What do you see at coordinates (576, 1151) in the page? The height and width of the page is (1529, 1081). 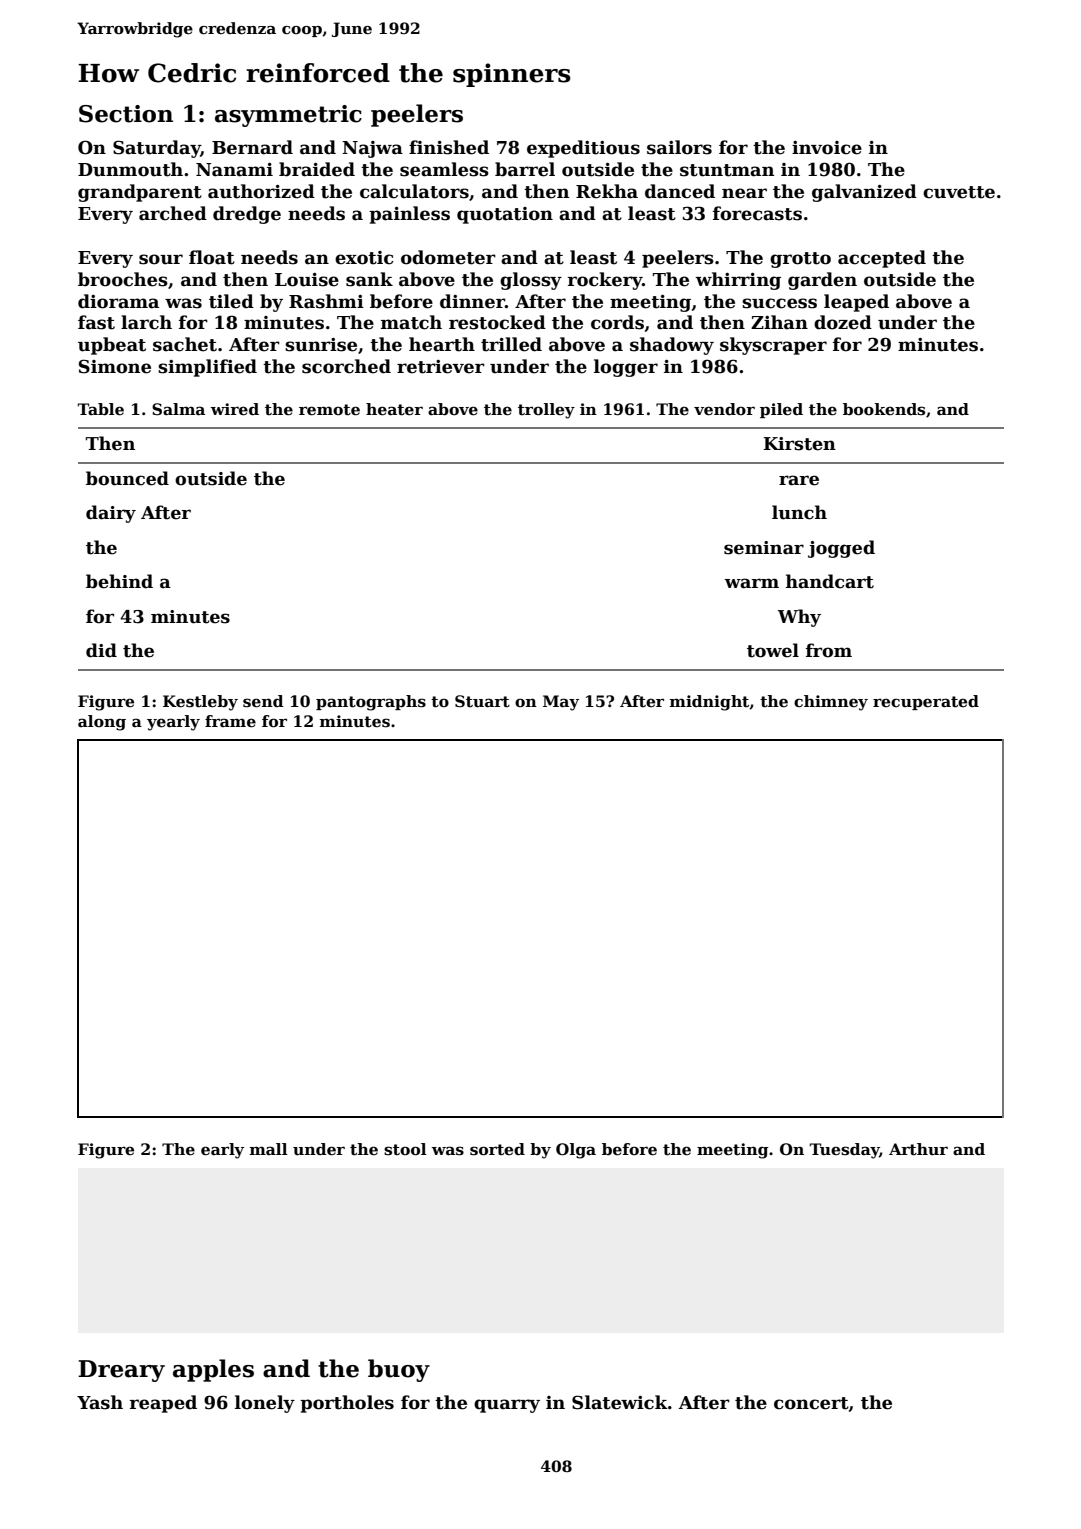 I see `Olga` at bounding box center [576, 1151].
